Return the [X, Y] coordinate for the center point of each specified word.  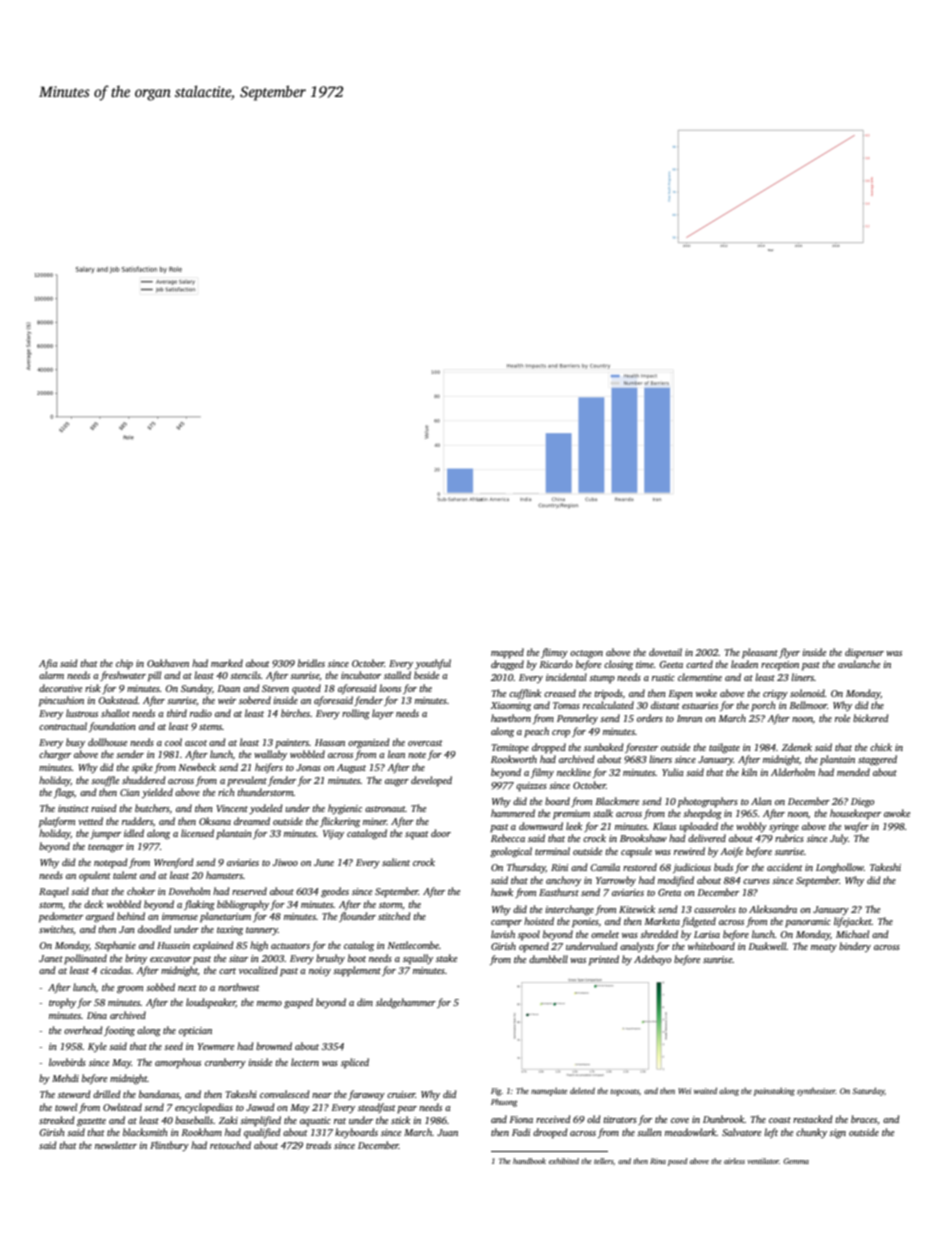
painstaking [774, 1092]
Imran [689, 718]
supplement [357, 971]
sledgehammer [406, 1003]
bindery [855, 947]
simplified [260, 1121]
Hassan [330, 742]
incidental [566, 677]
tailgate [724, 748]
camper [506, 923]
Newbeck [197, 767]
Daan [229, 688]
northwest [239, 987]
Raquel [54, 892]
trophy [62, 1003]
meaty [824, 948]
